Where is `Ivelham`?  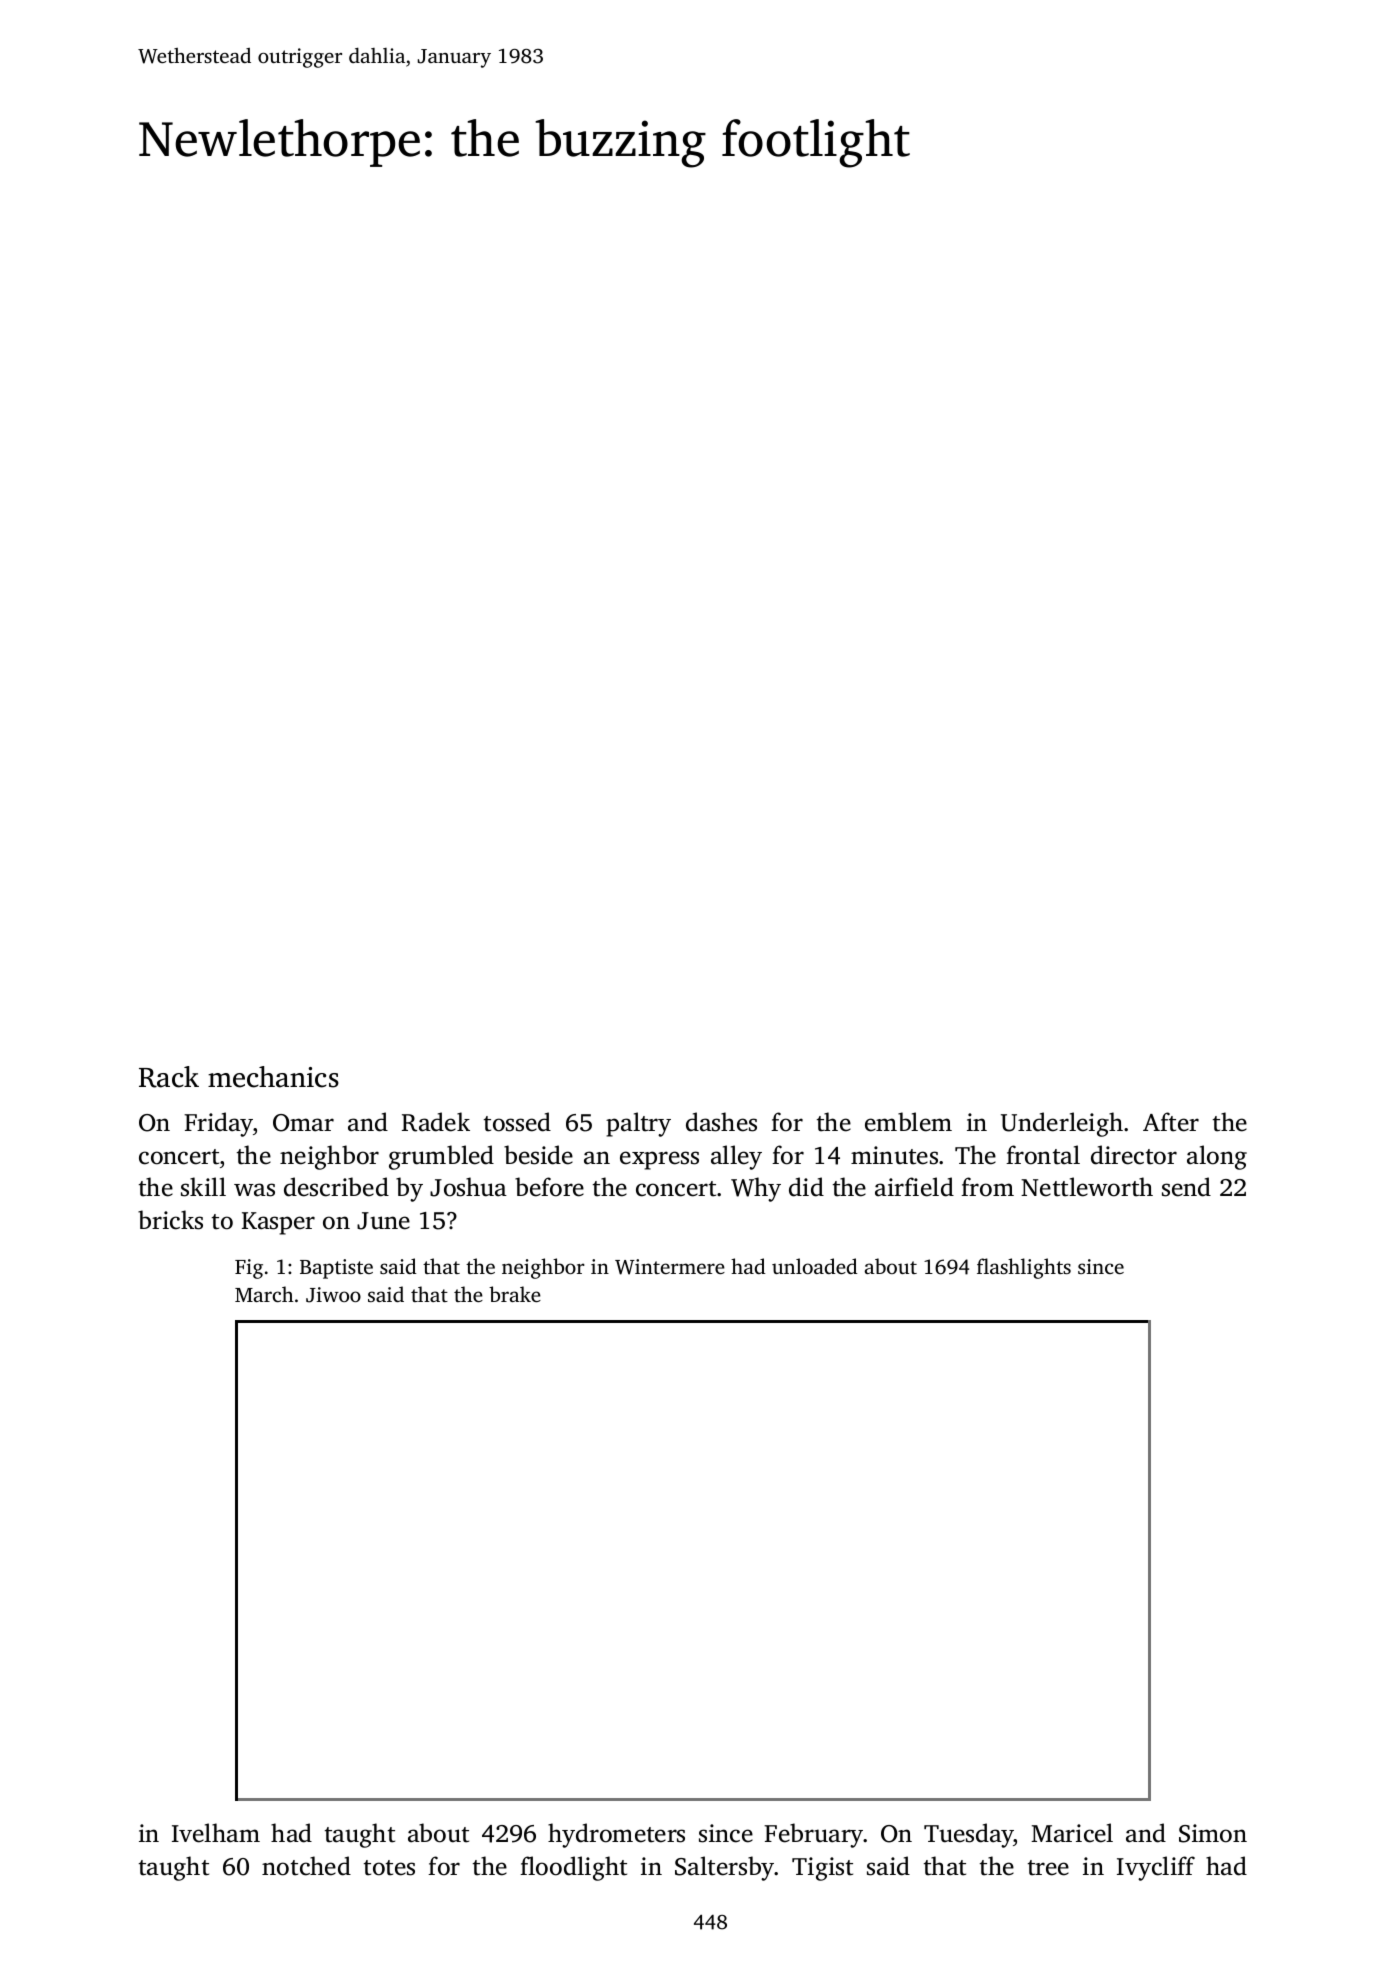 Ivelham is located at coordinates (216, 1833).
